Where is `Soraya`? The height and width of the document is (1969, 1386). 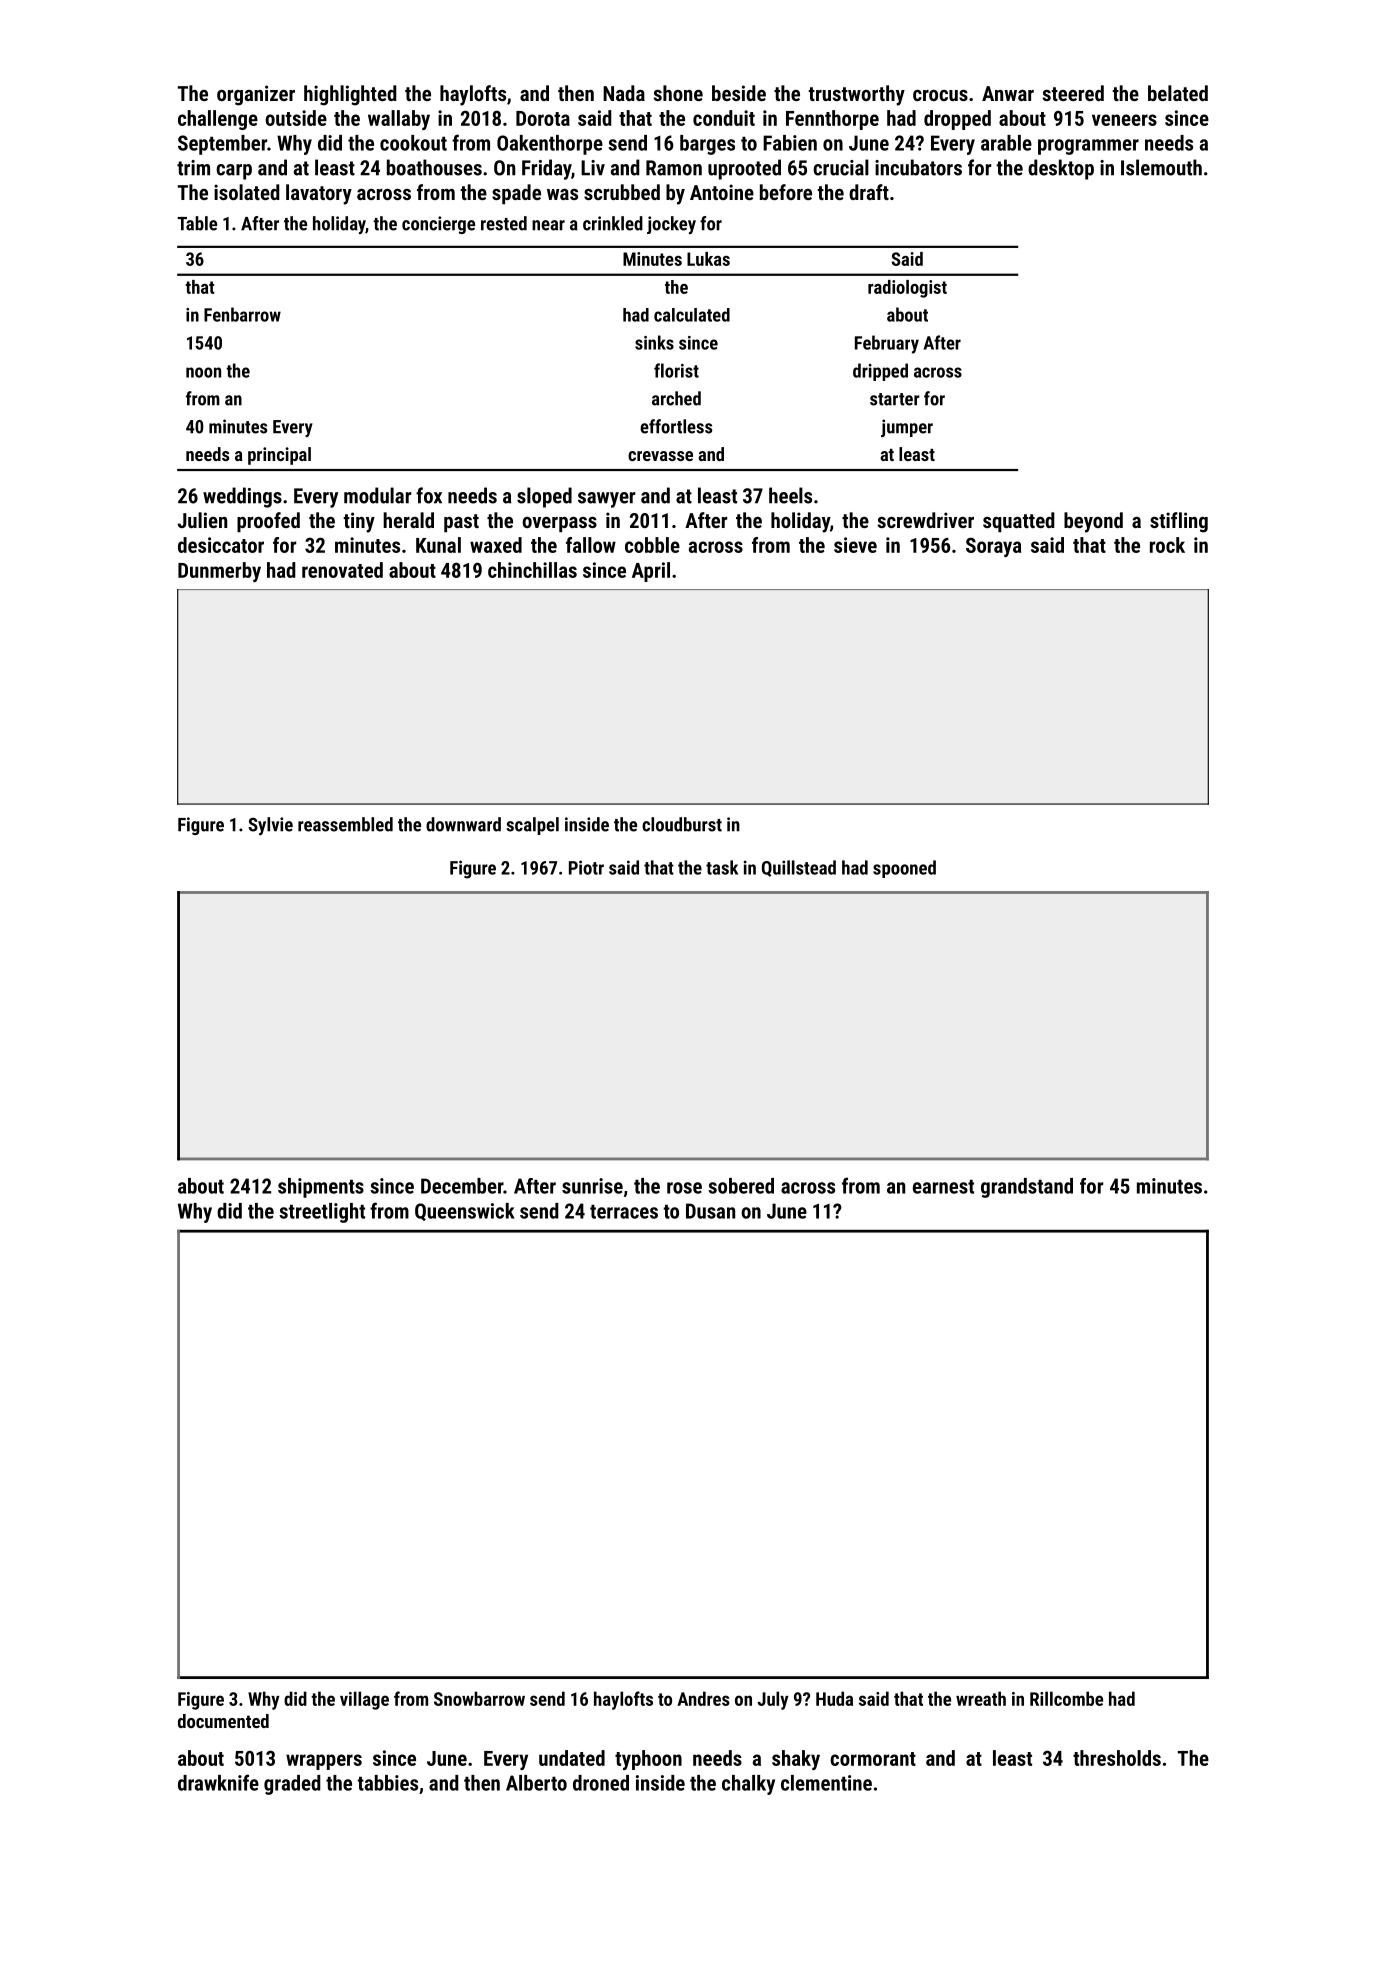
Soraya is located at coordinates (993, 547).
